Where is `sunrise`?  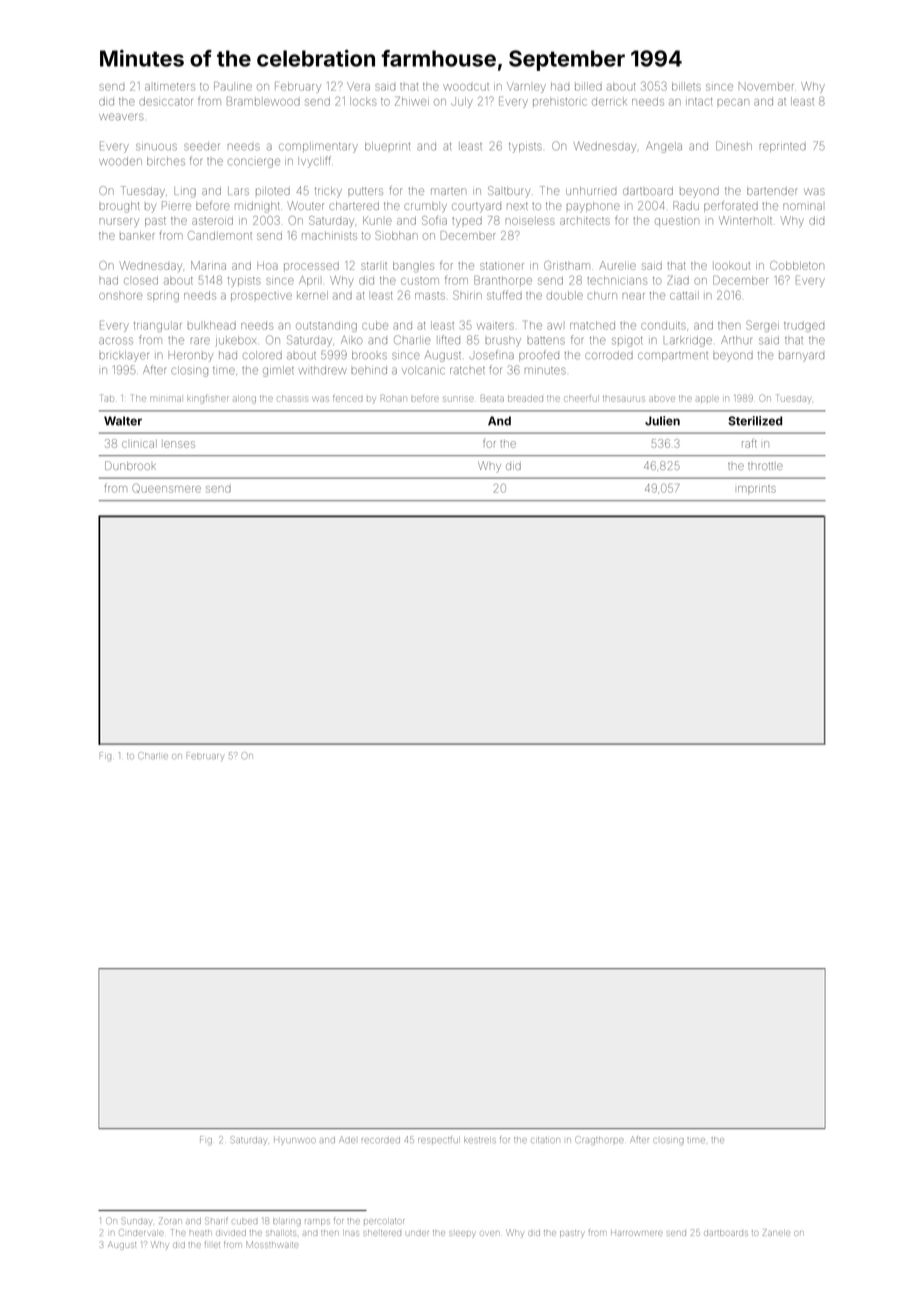 sunrise is located at coordinates (458, 399).
